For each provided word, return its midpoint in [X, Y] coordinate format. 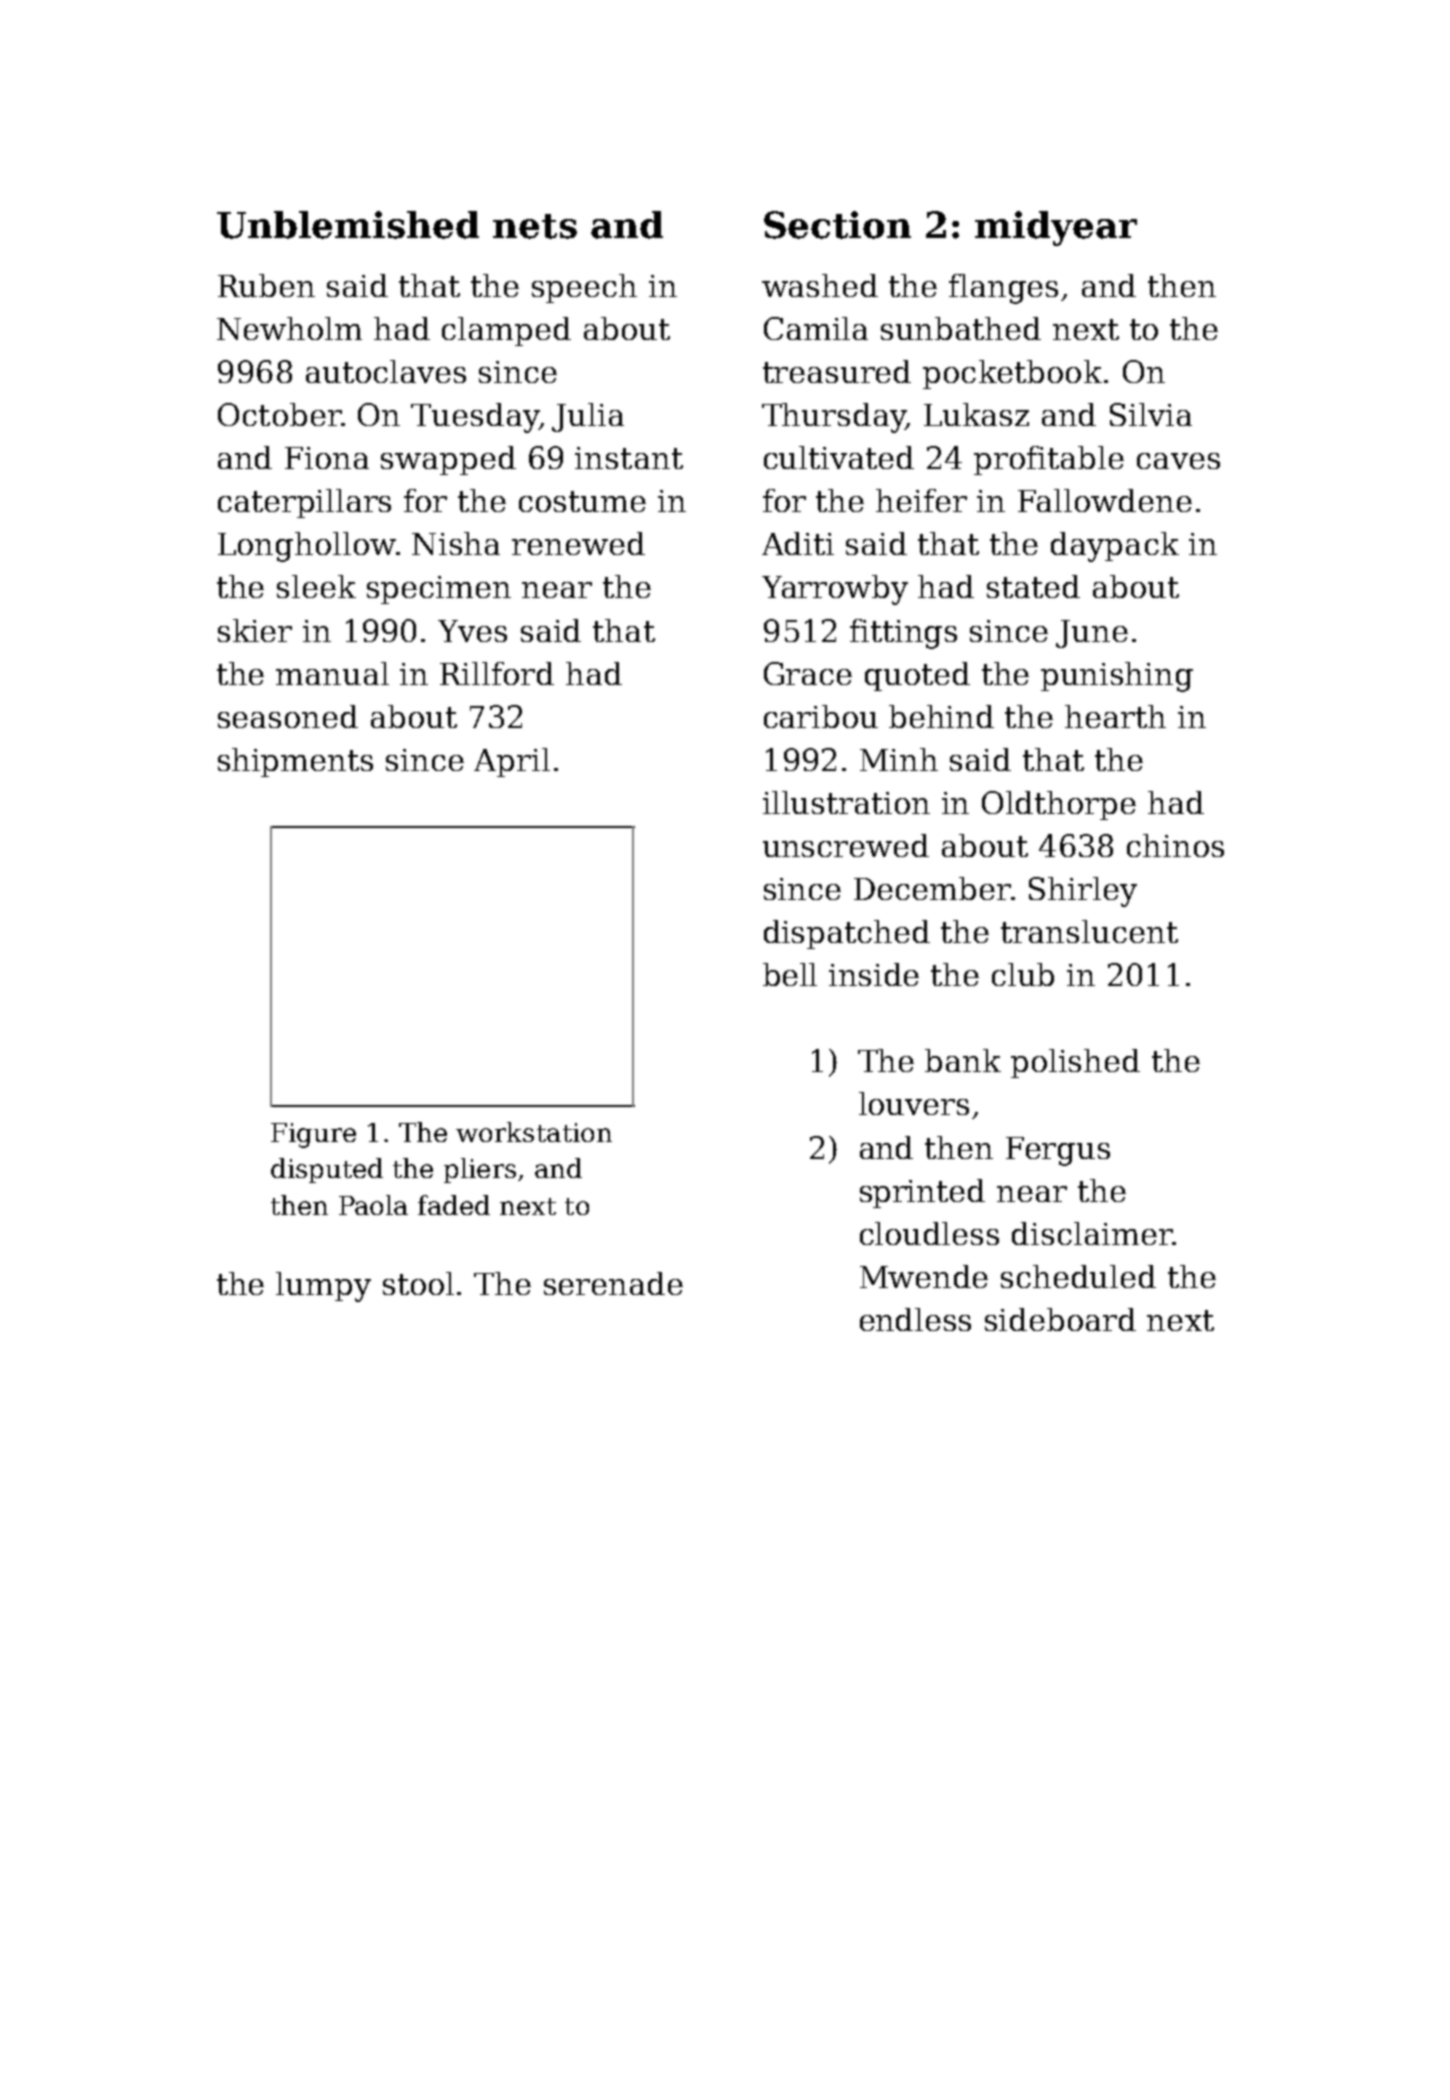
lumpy [323, 1287]
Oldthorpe [1059, 805]
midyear [1056, 228]
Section [837, 225]
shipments [295, 762]
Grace [808, 673]
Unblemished [348, 225]
